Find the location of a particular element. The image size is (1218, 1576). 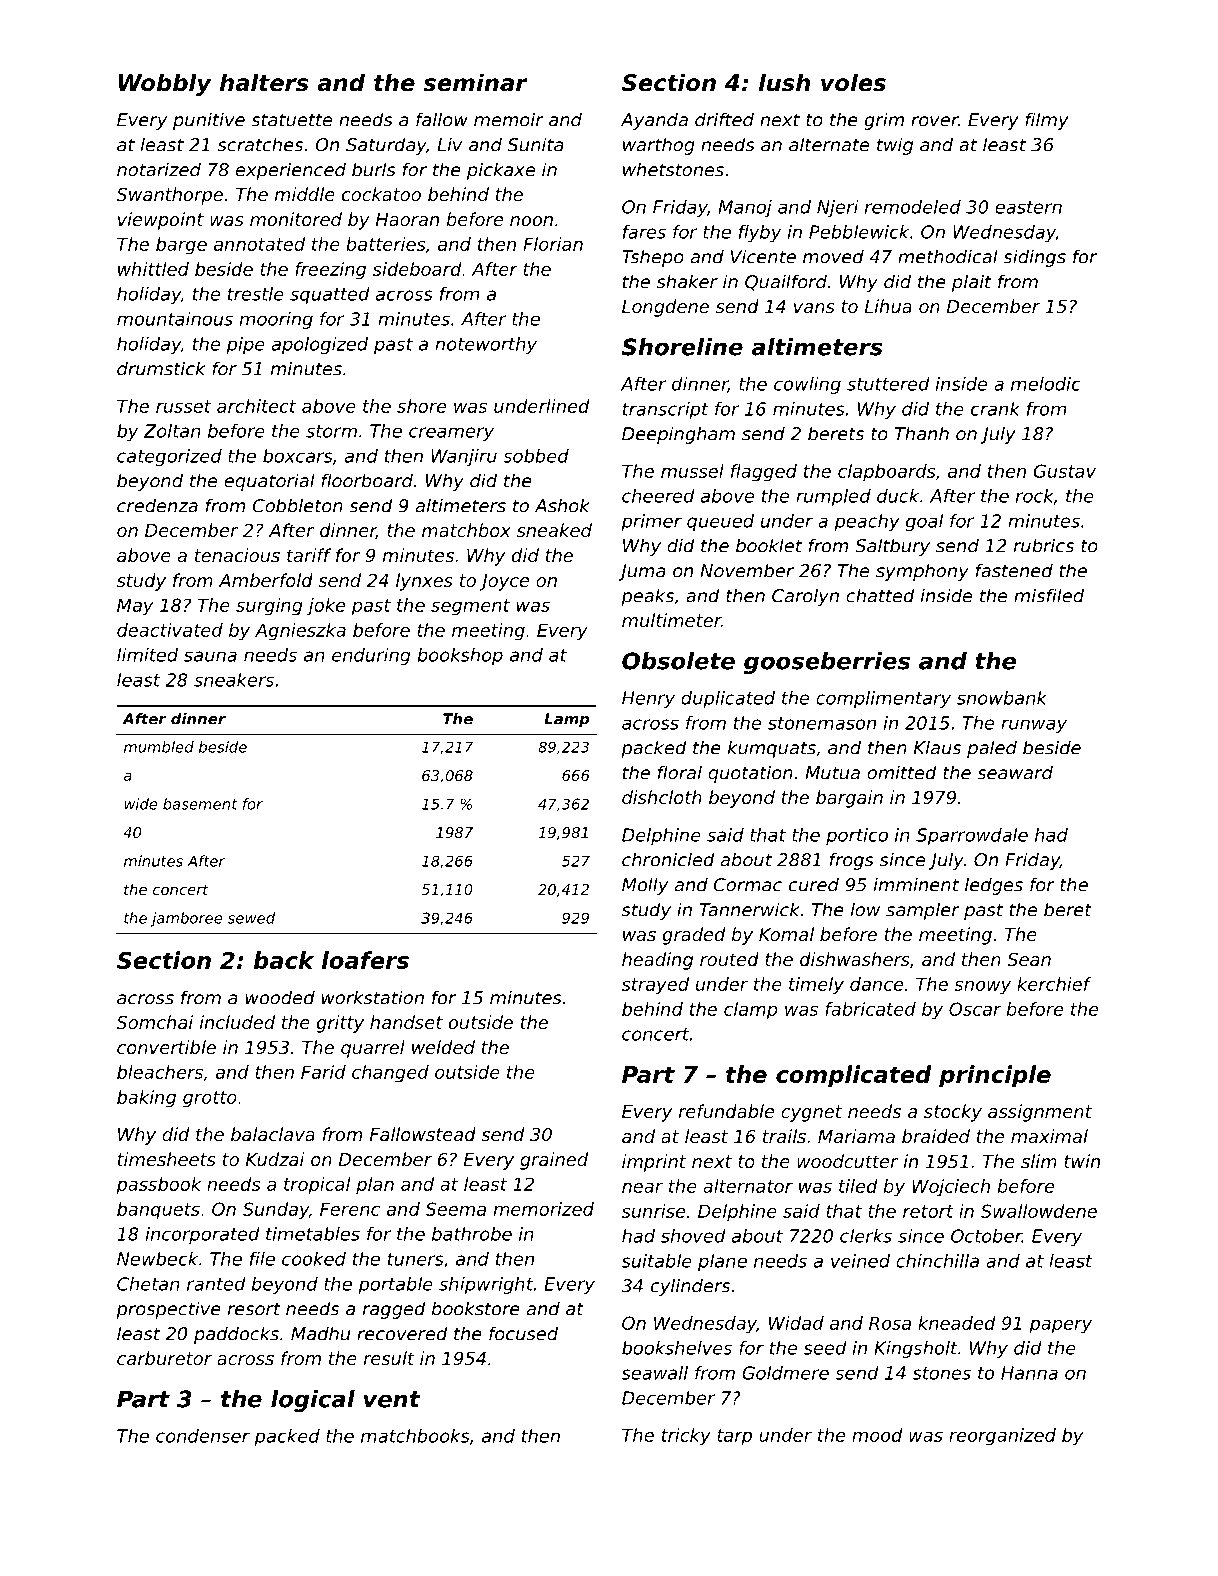

Mutua is located at coordinates (832, 773).
